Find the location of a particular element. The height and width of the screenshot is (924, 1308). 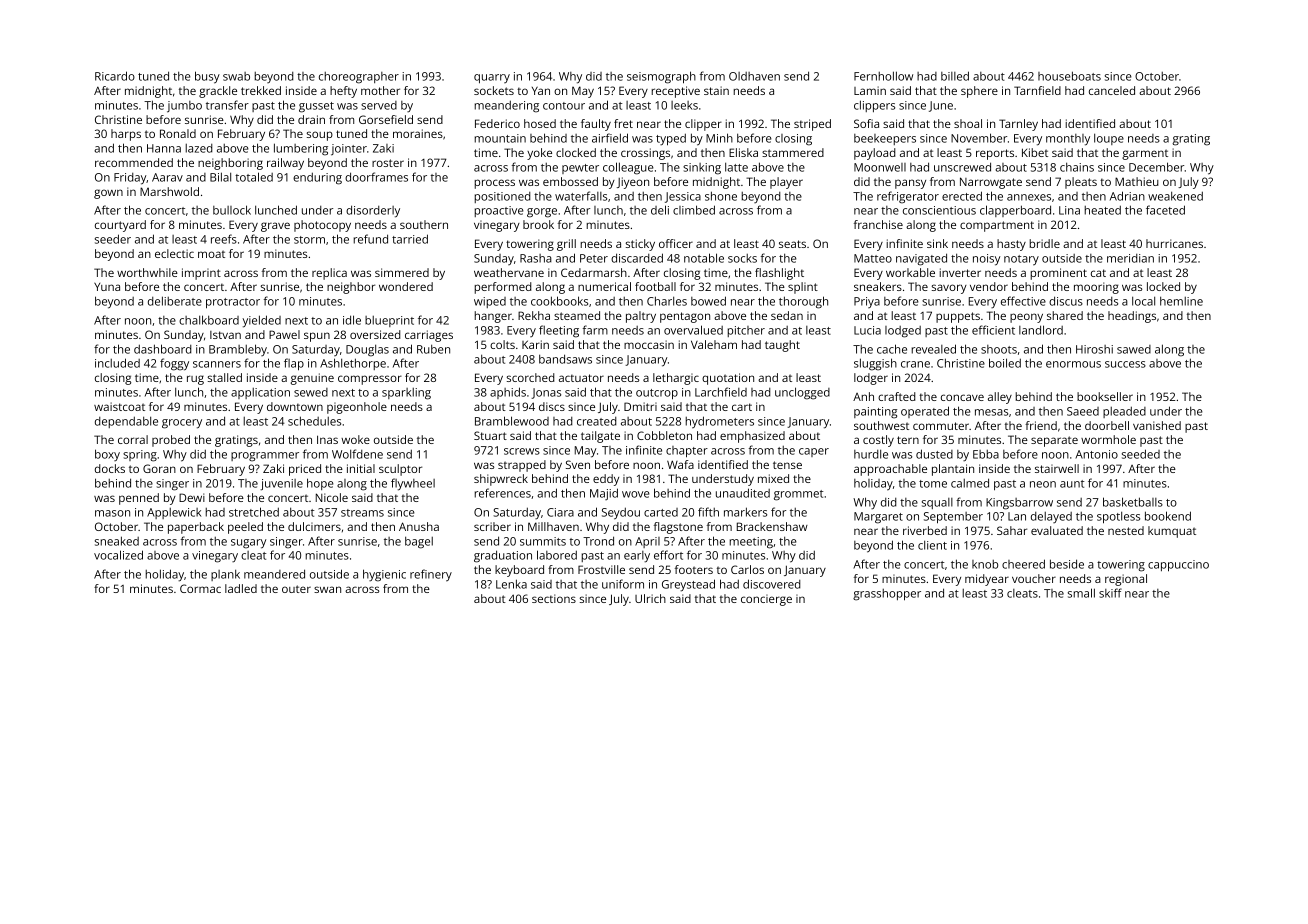

colts is located at coordinates (502, 344).
